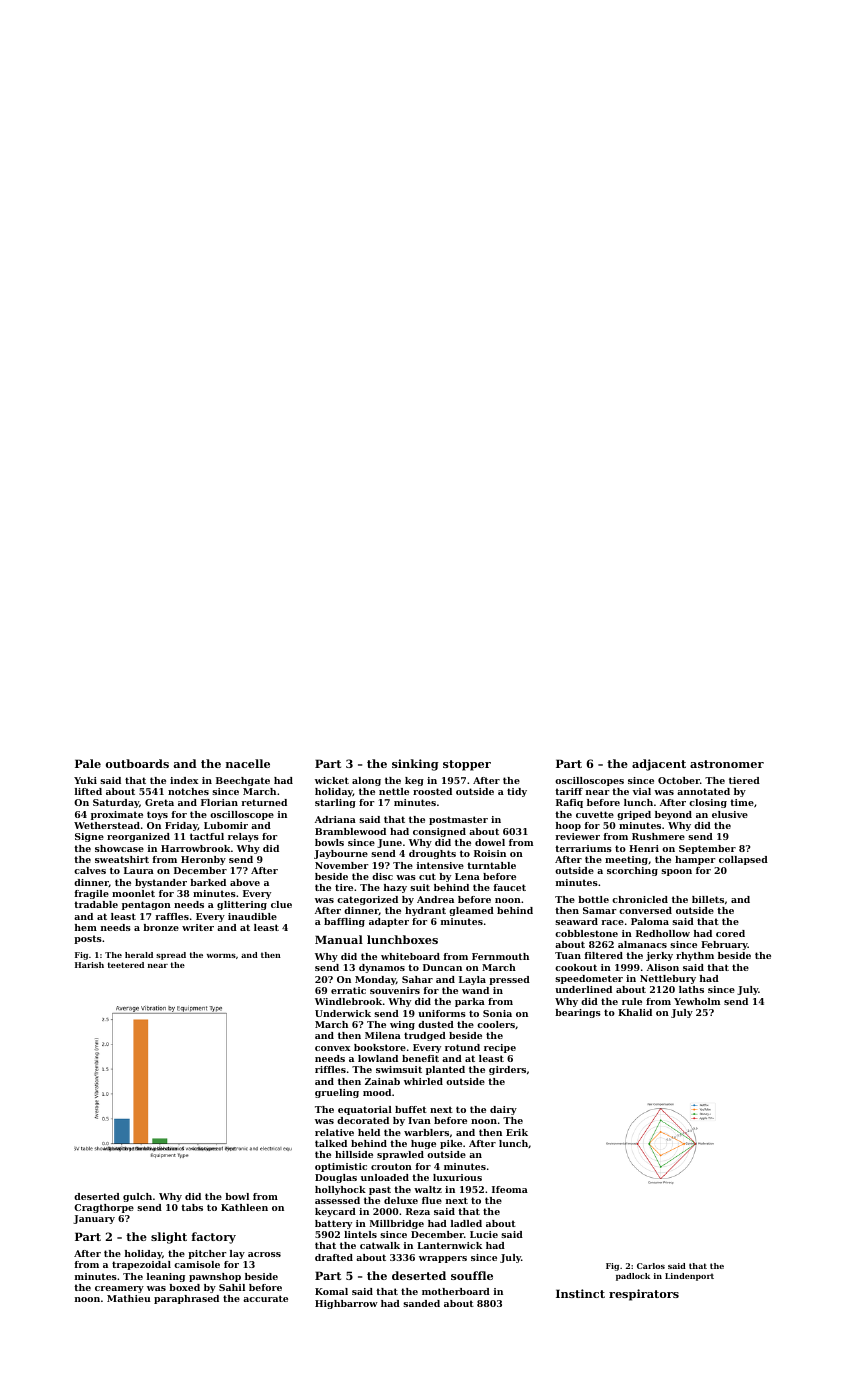  I want to click on souffle, so click(472, 1275).
